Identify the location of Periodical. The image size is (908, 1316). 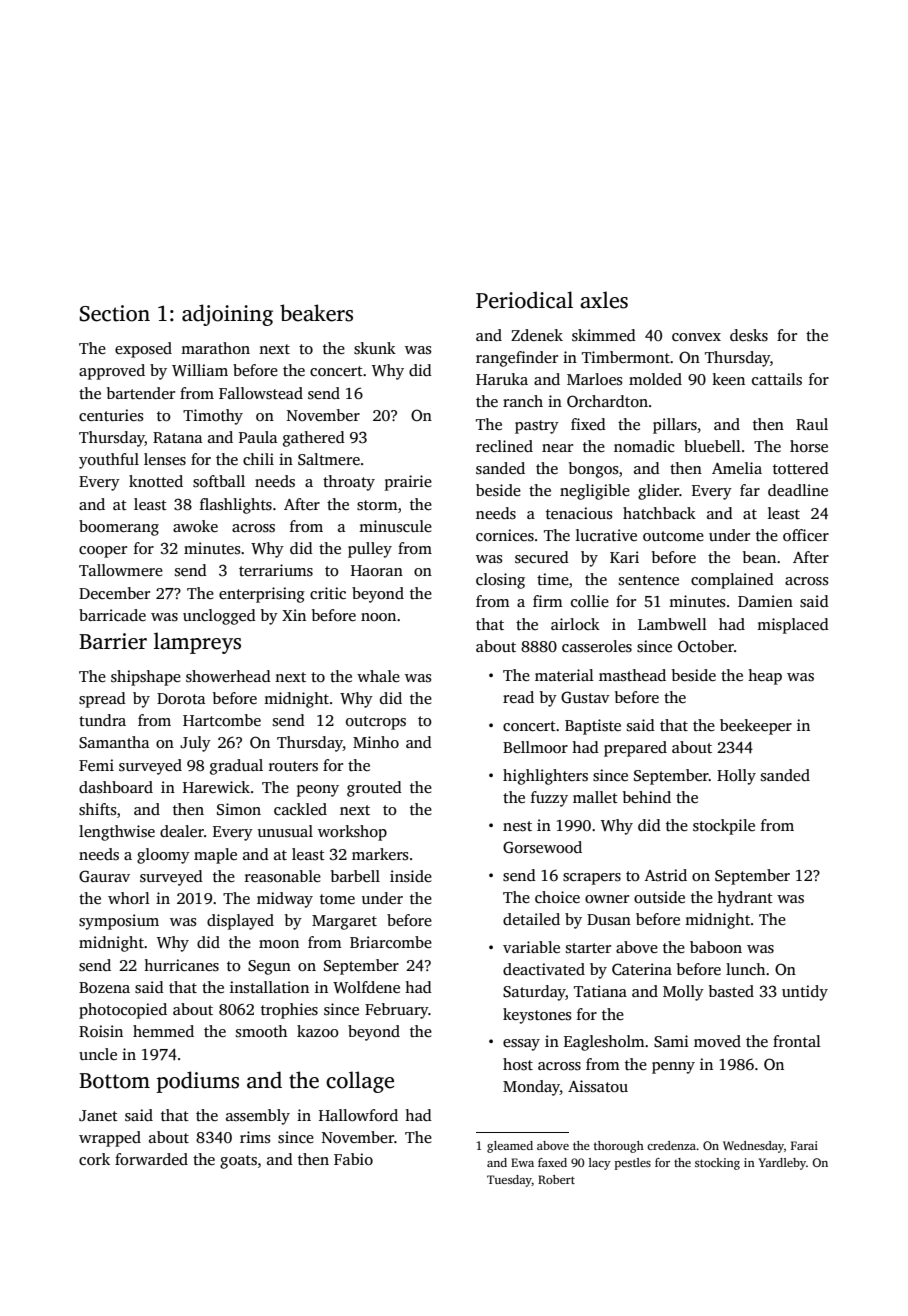
(524, 300).
